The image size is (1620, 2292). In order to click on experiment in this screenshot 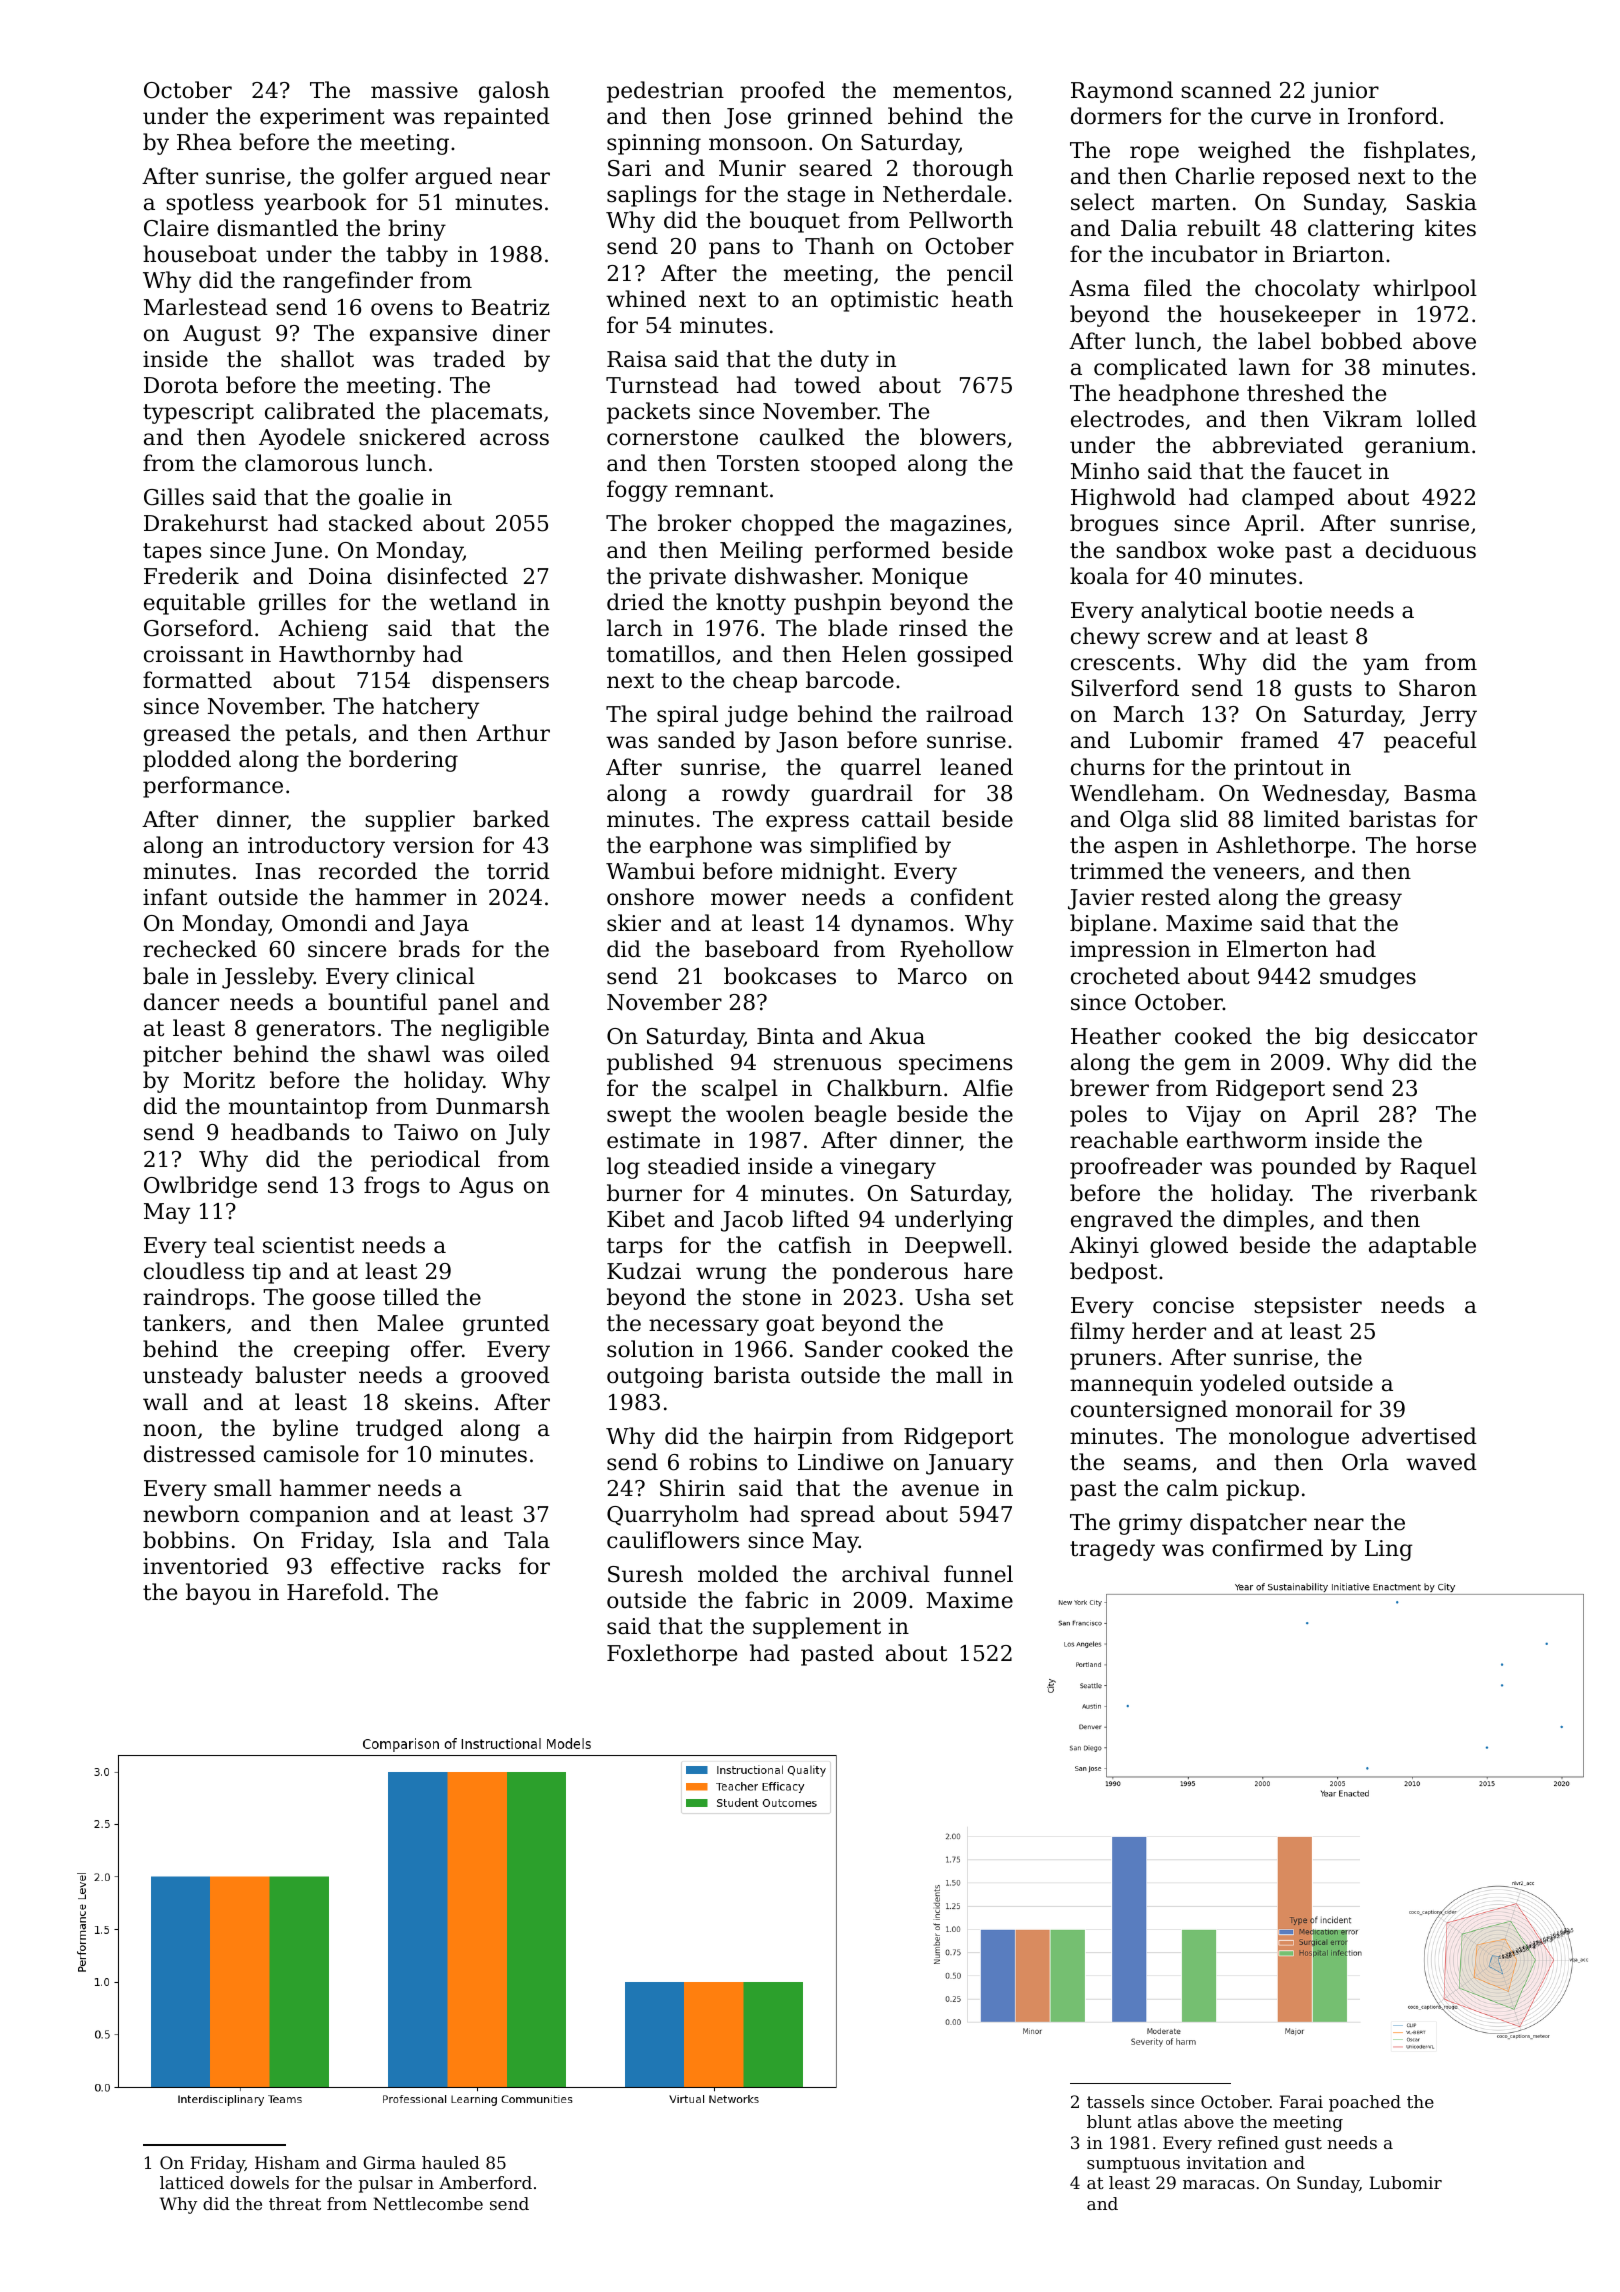, I will do `click(322, 118)`.
